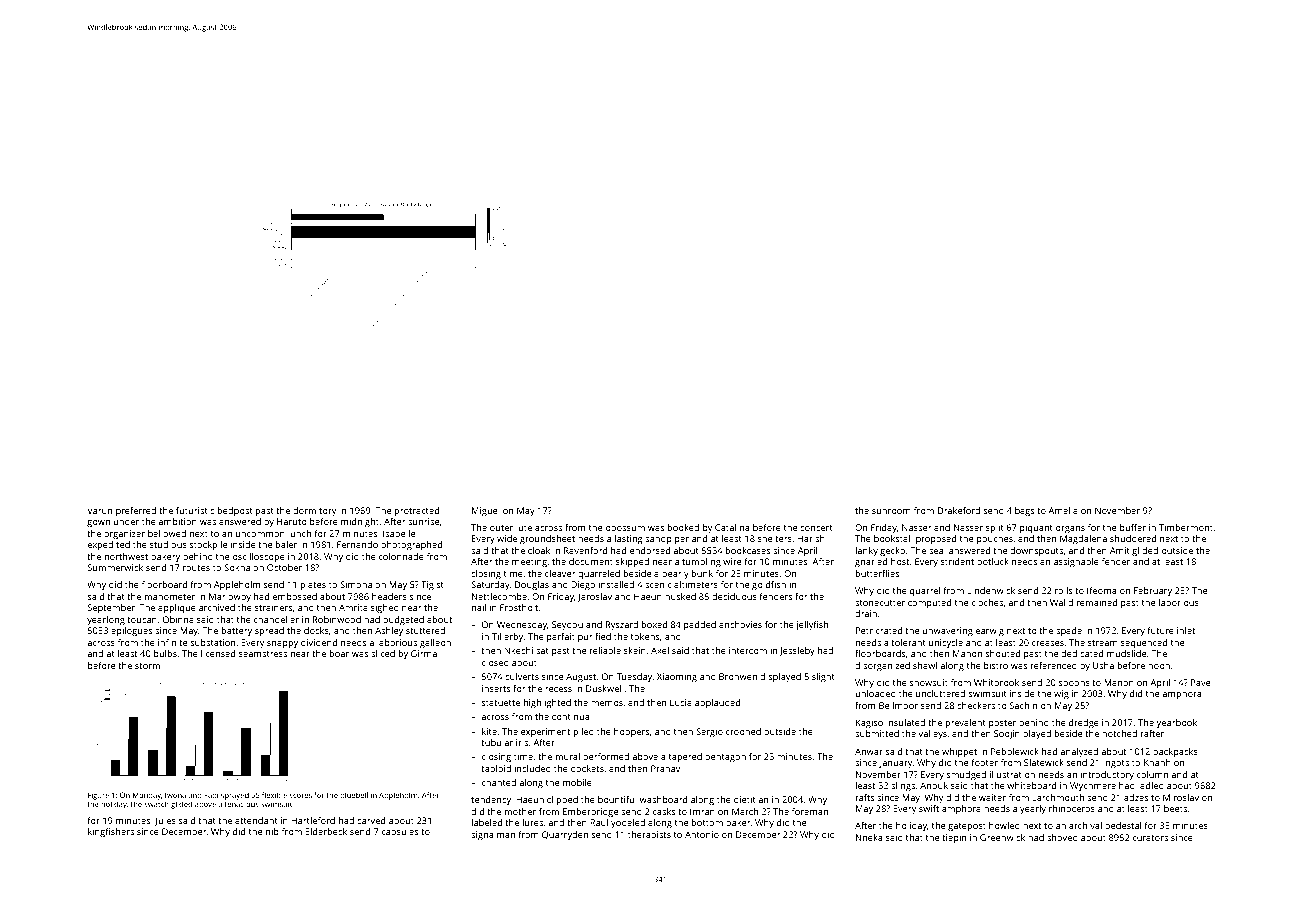 This screenshot has height=924, width=1308. What do you see at coordinates (1186, 527) in the screenshot?
I see `Timbermont` at bounding box center [1186, 527].
